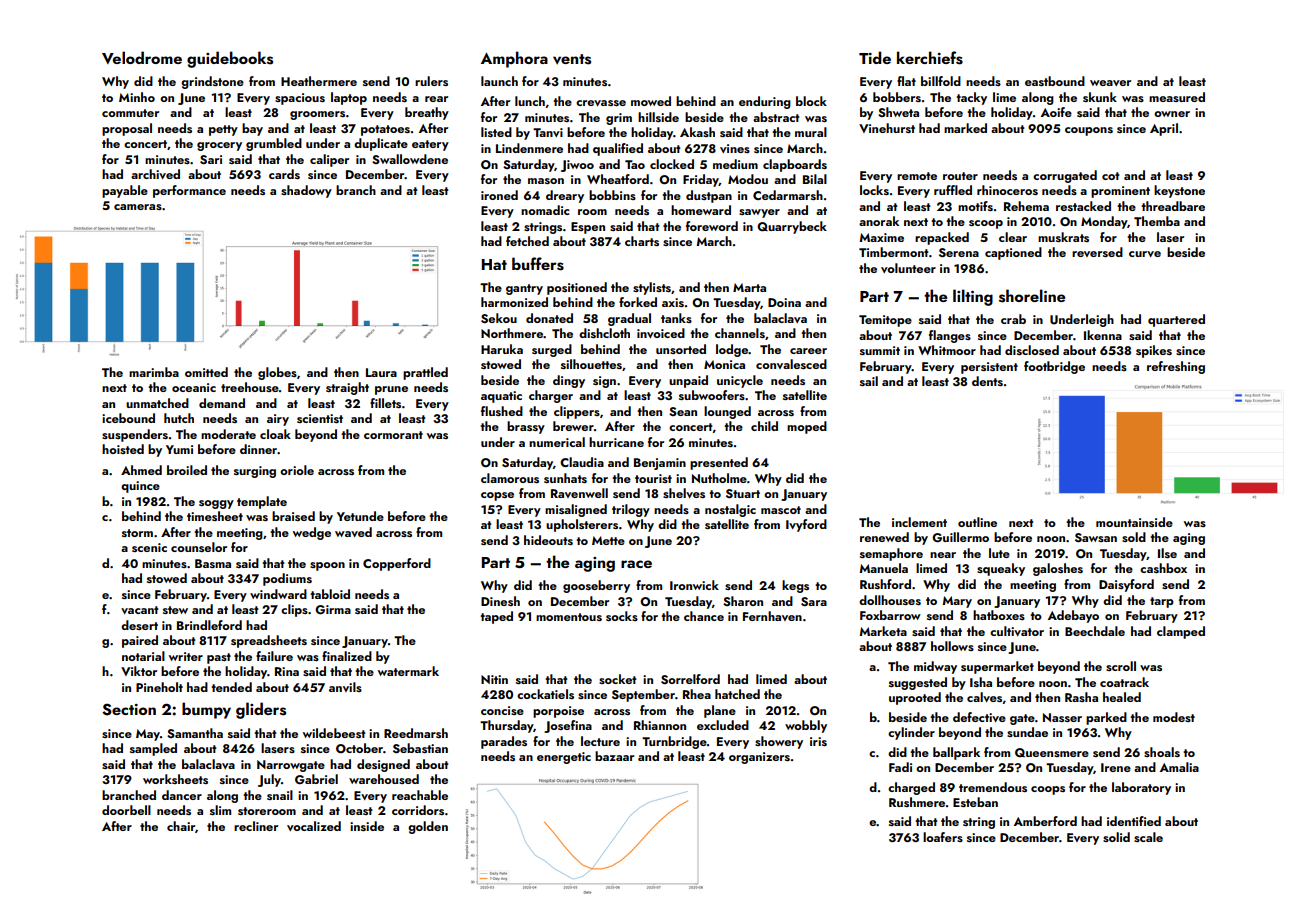  I want to click on refreshing, so click(1176, 367).
